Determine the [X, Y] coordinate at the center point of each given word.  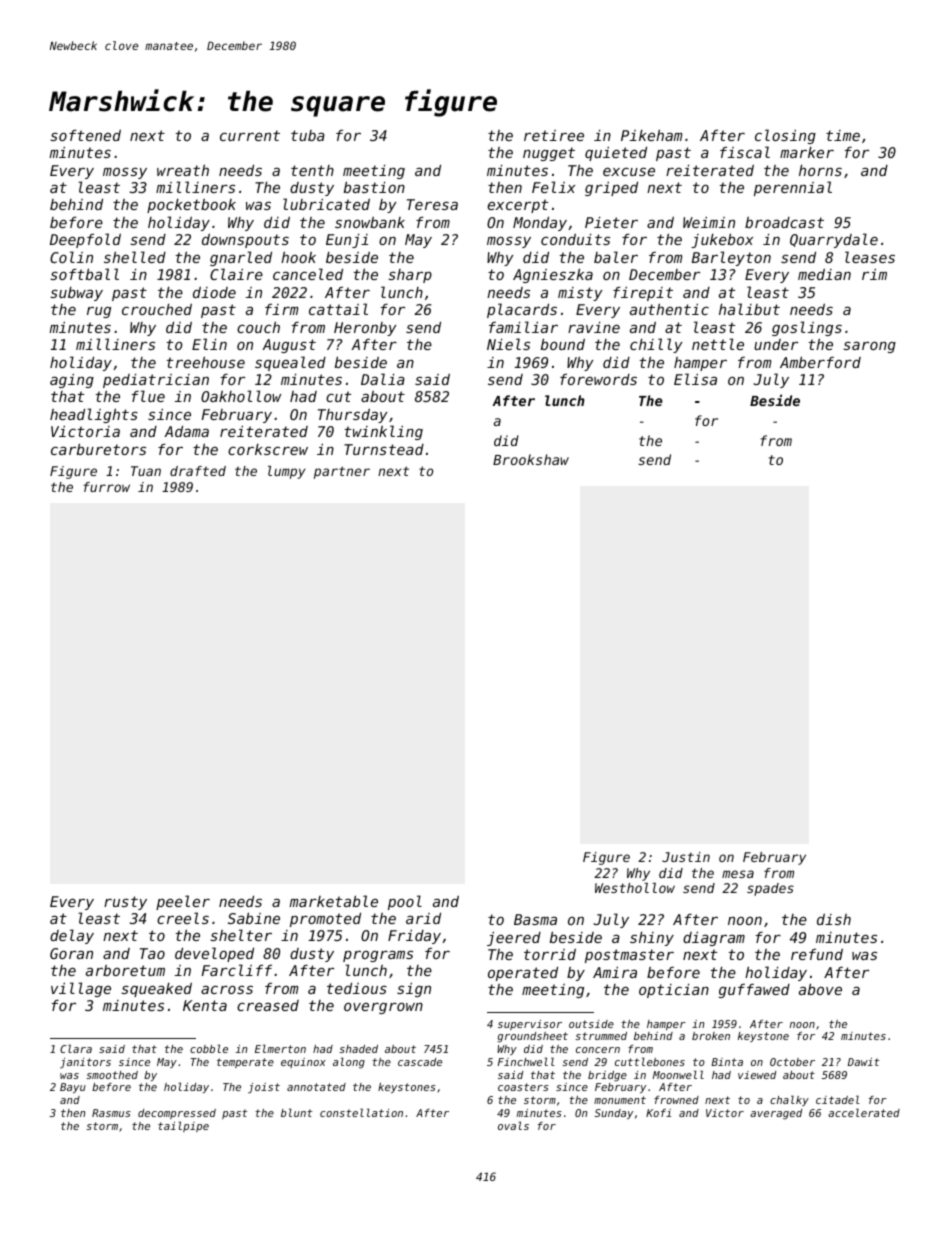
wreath [183, 170]
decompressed [177, 1114]
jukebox [722, 241]
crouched [157, 309]
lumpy [287, 472]
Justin [686, 857]
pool [405, 902]
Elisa [695, 379]
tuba [308, 135]
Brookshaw [531, 459]
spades [770, 889]
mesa [738, 874]
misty [580, 294]
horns [820, 170]
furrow [106, 487]
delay [72, 936]
